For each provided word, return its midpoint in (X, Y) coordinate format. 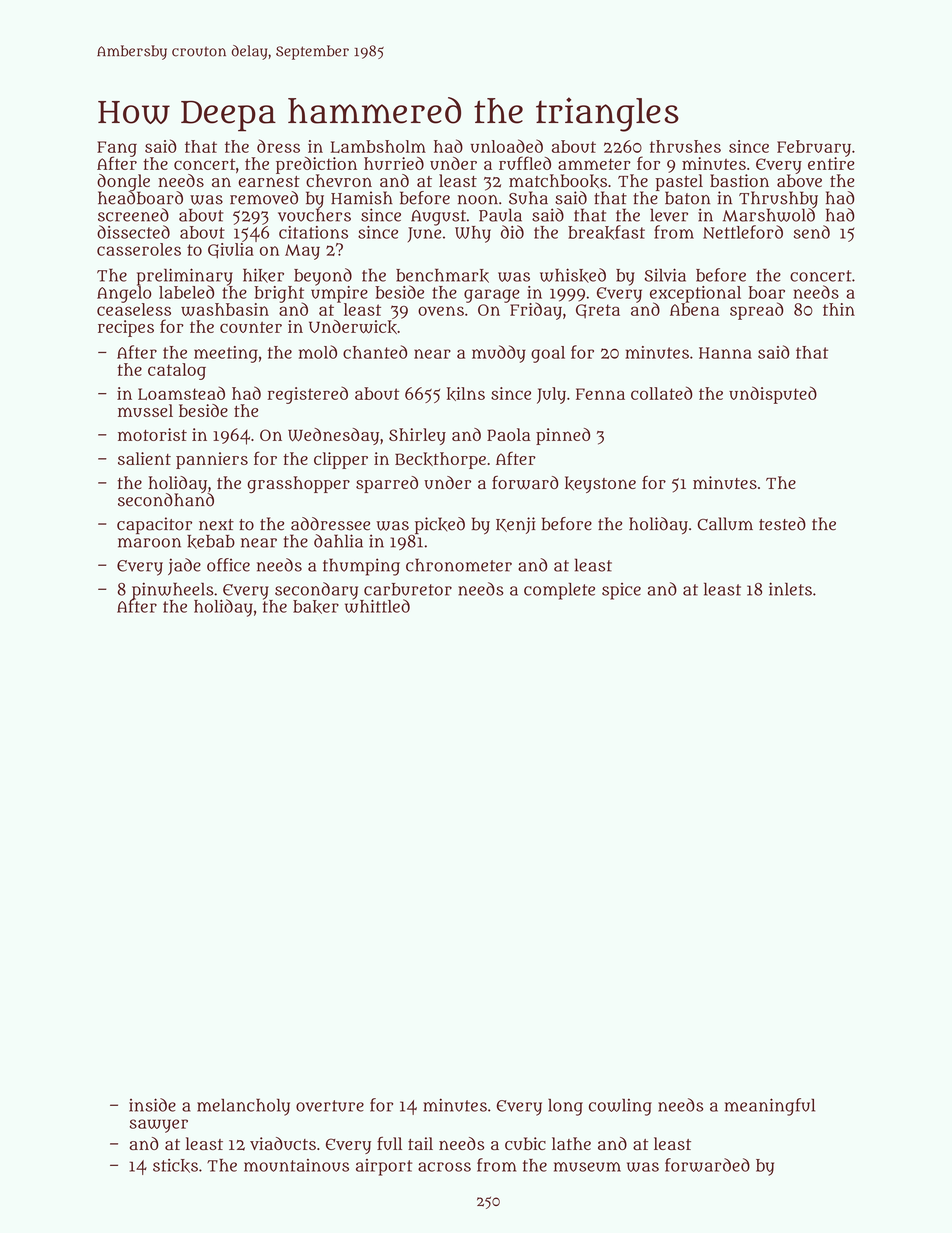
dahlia (338, 541)
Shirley (417, 436)
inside (152, 1105)
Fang (117, 149)
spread (757, 311)
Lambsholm (378, 146)
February (814, 148)
